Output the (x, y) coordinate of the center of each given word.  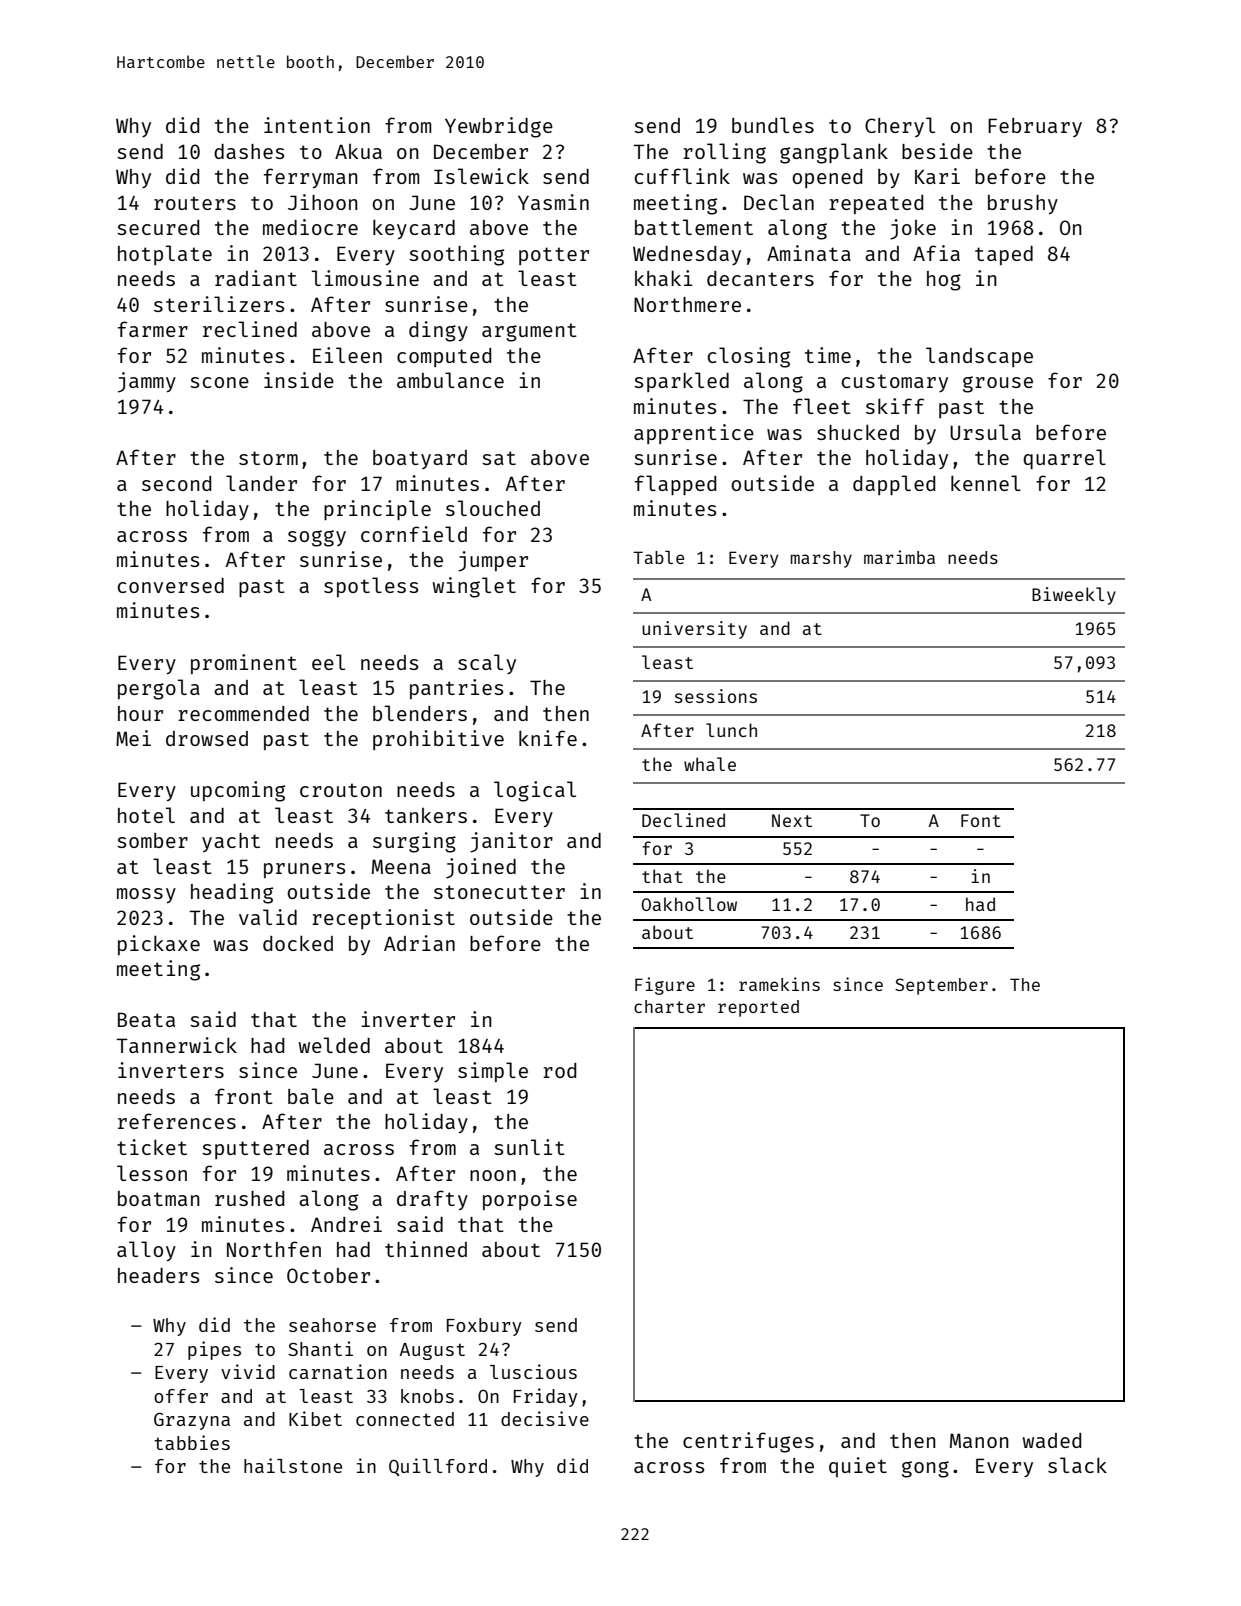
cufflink (682, 176)
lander (261, 483)
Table (658, 557)
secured (158, 227)
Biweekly (1074, 596)
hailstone (293, 1465)
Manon (979, 1440)
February (1035, 127)
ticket (152, 1147)
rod (559, 1070)
